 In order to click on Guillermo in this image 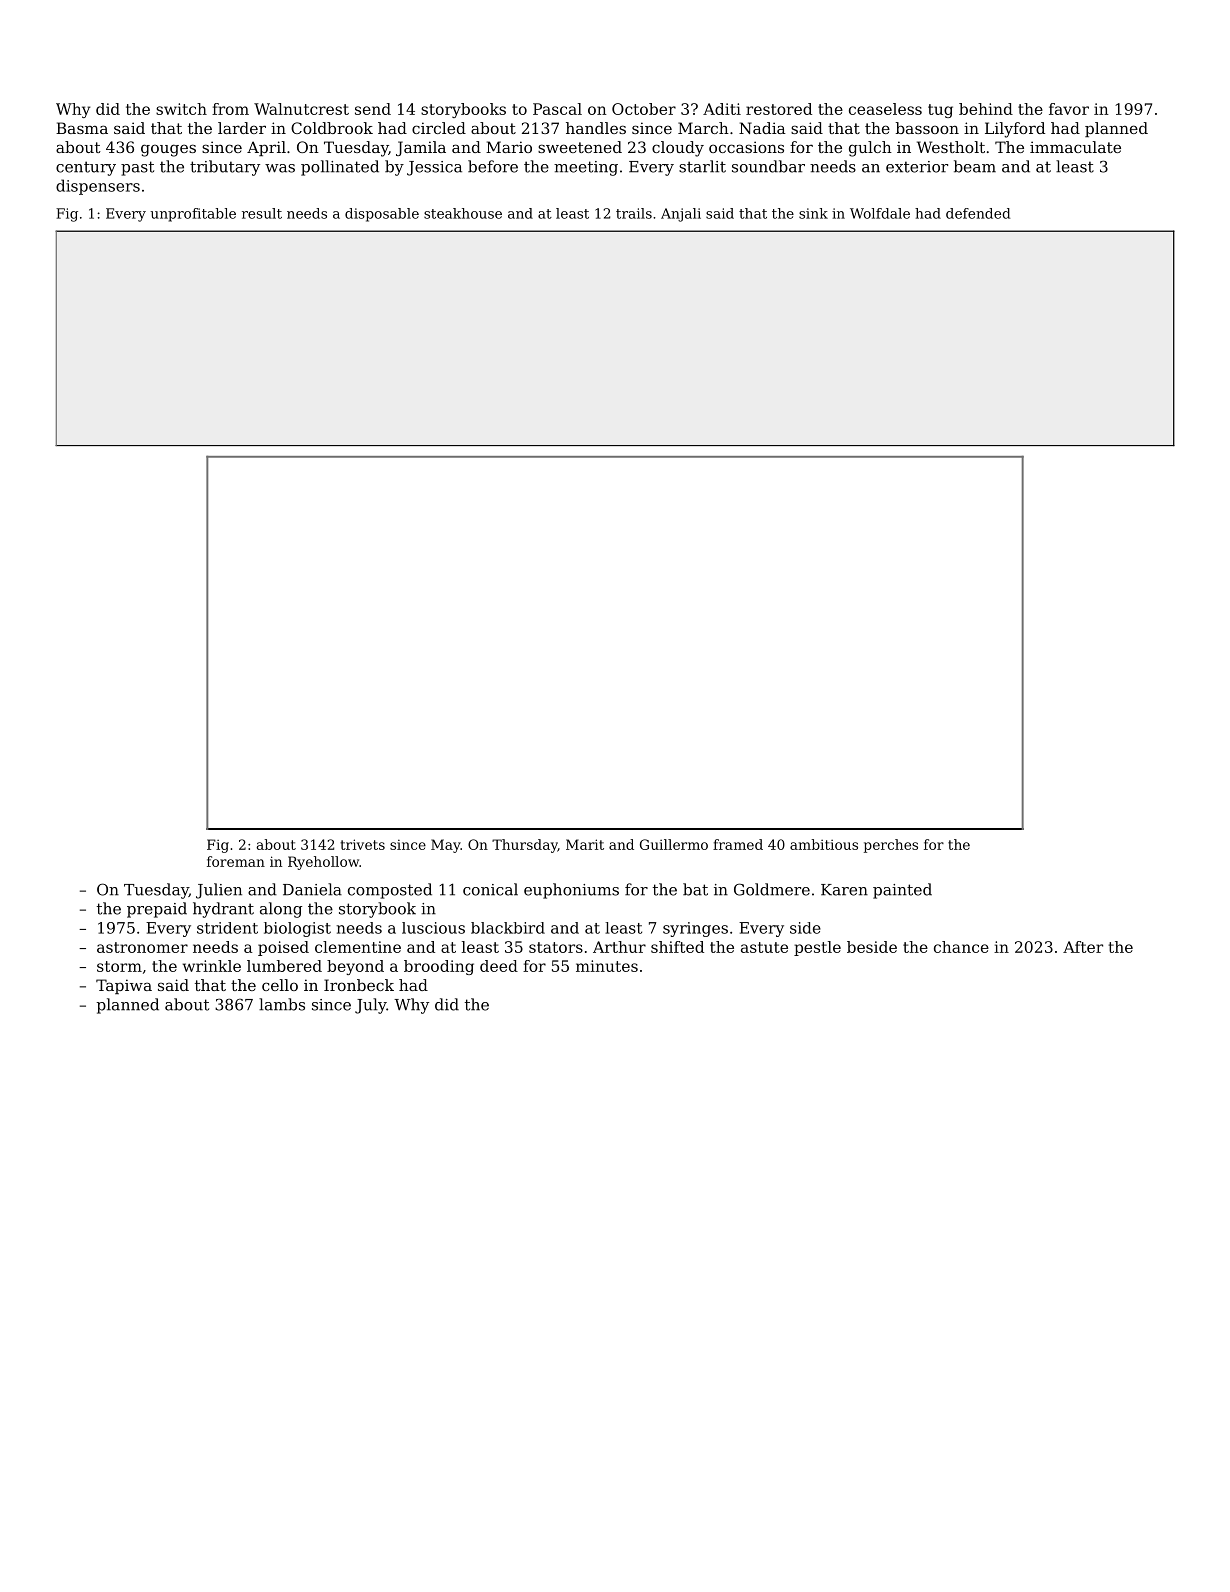, I will do `click(674, 844)`.
